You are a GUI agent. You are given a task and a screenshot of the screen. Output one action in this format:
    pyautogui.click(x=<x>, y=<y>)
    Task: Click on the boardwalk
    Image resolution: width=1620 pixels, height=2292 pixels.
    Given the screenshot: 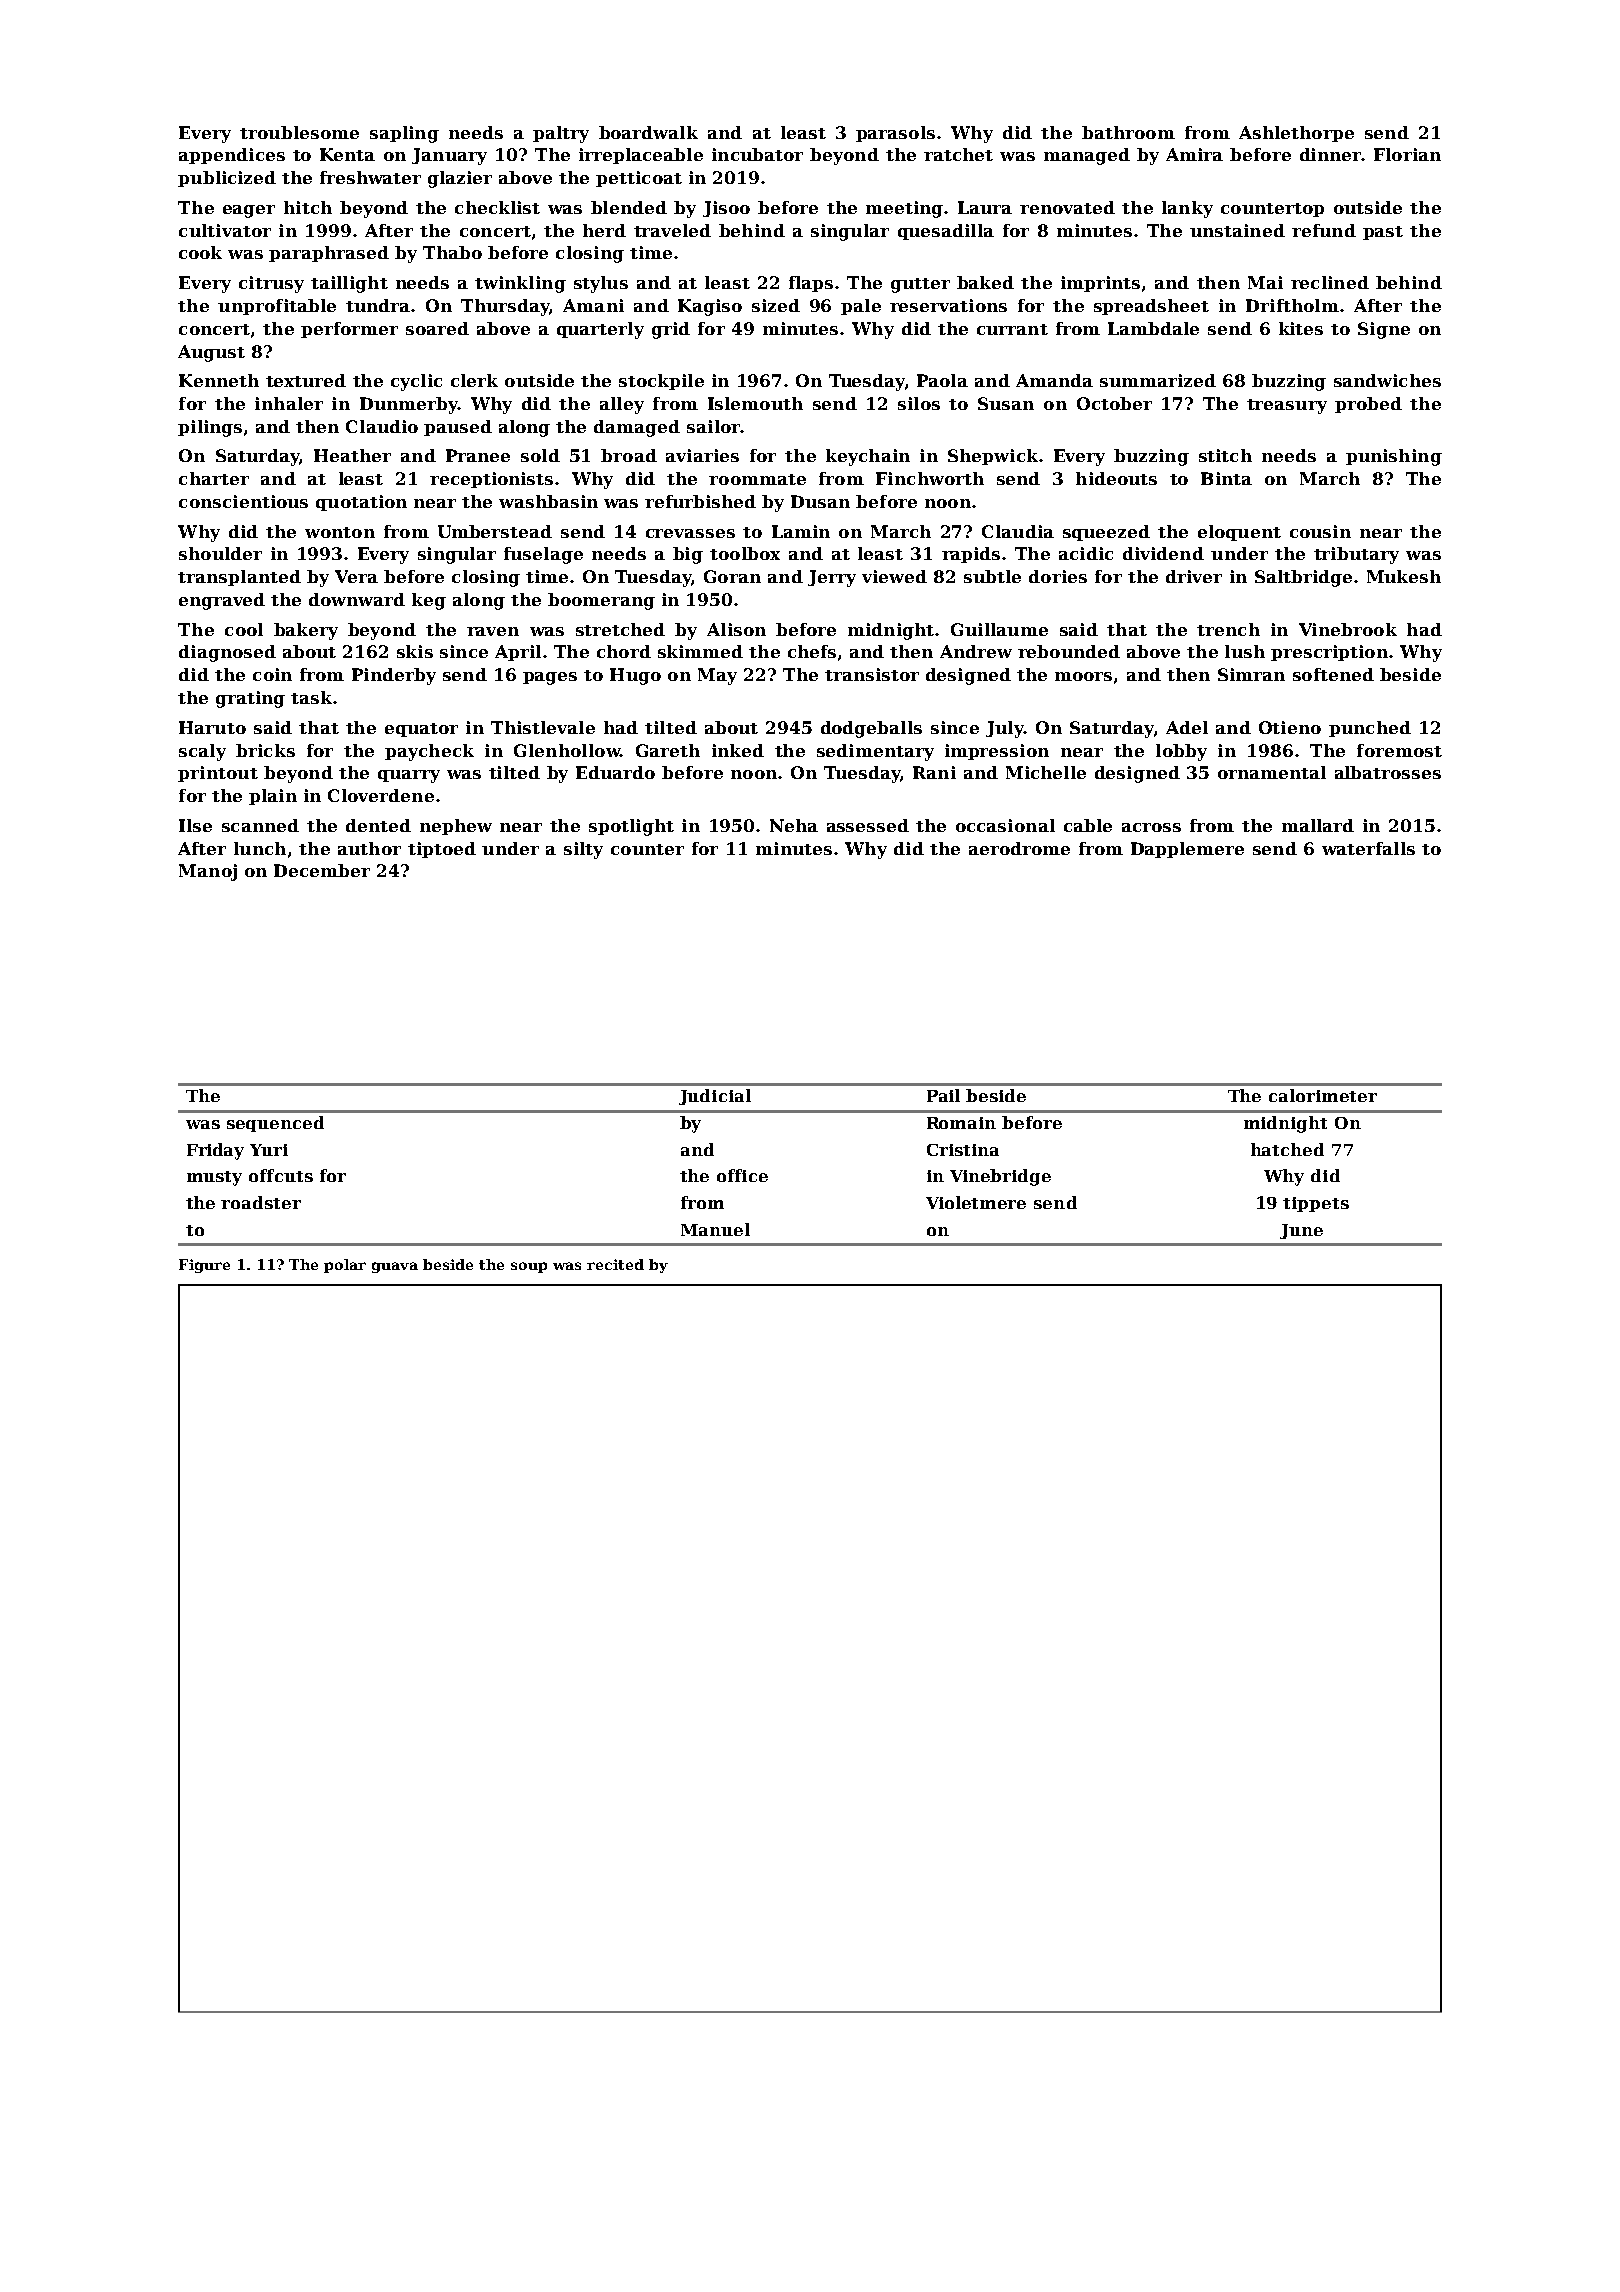 What is the action you would take?
    pyautogui.click(x=648, y=132)
